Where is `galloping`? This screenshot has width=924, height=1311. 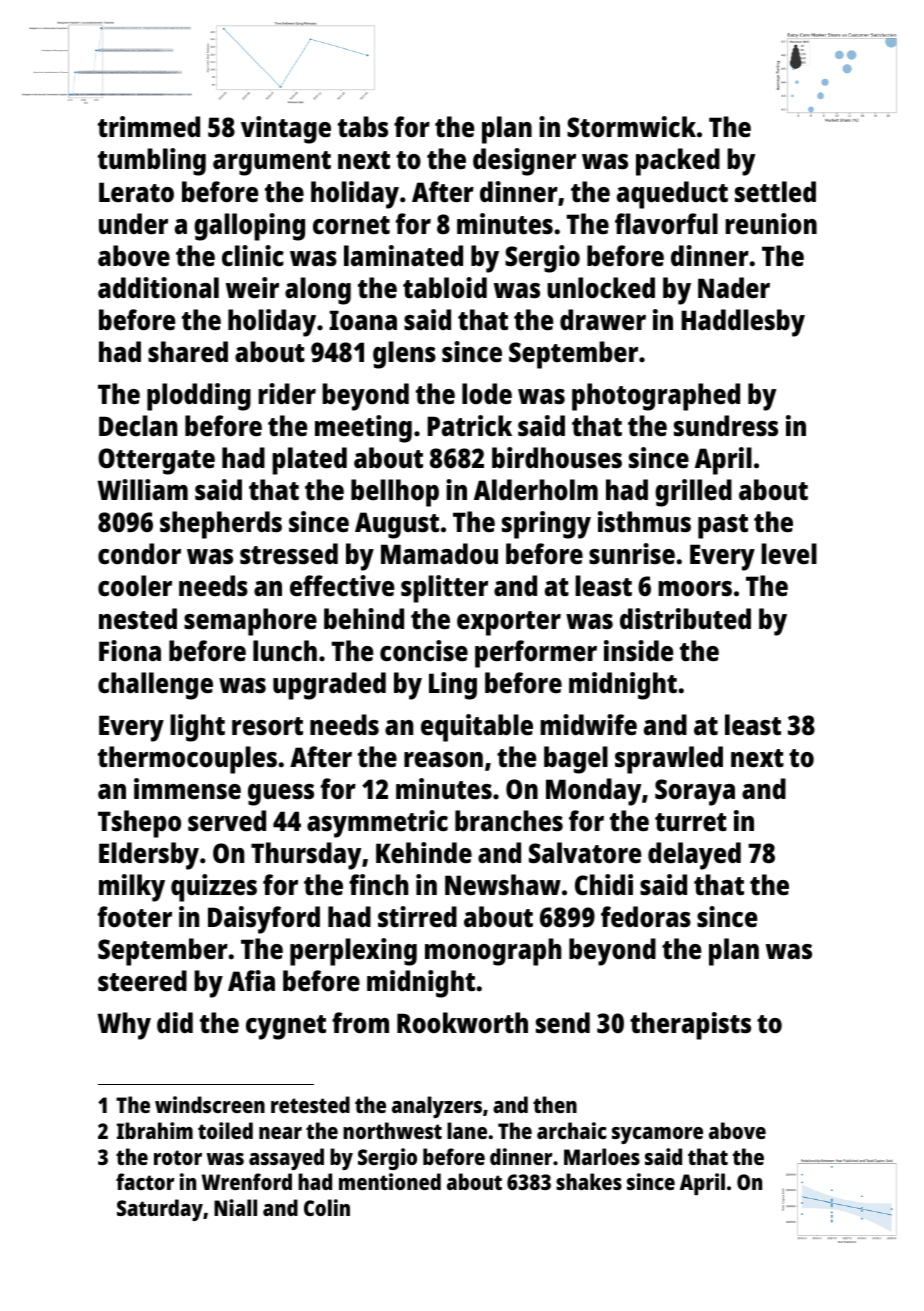
galloping is located at coordinates (249, 227).
